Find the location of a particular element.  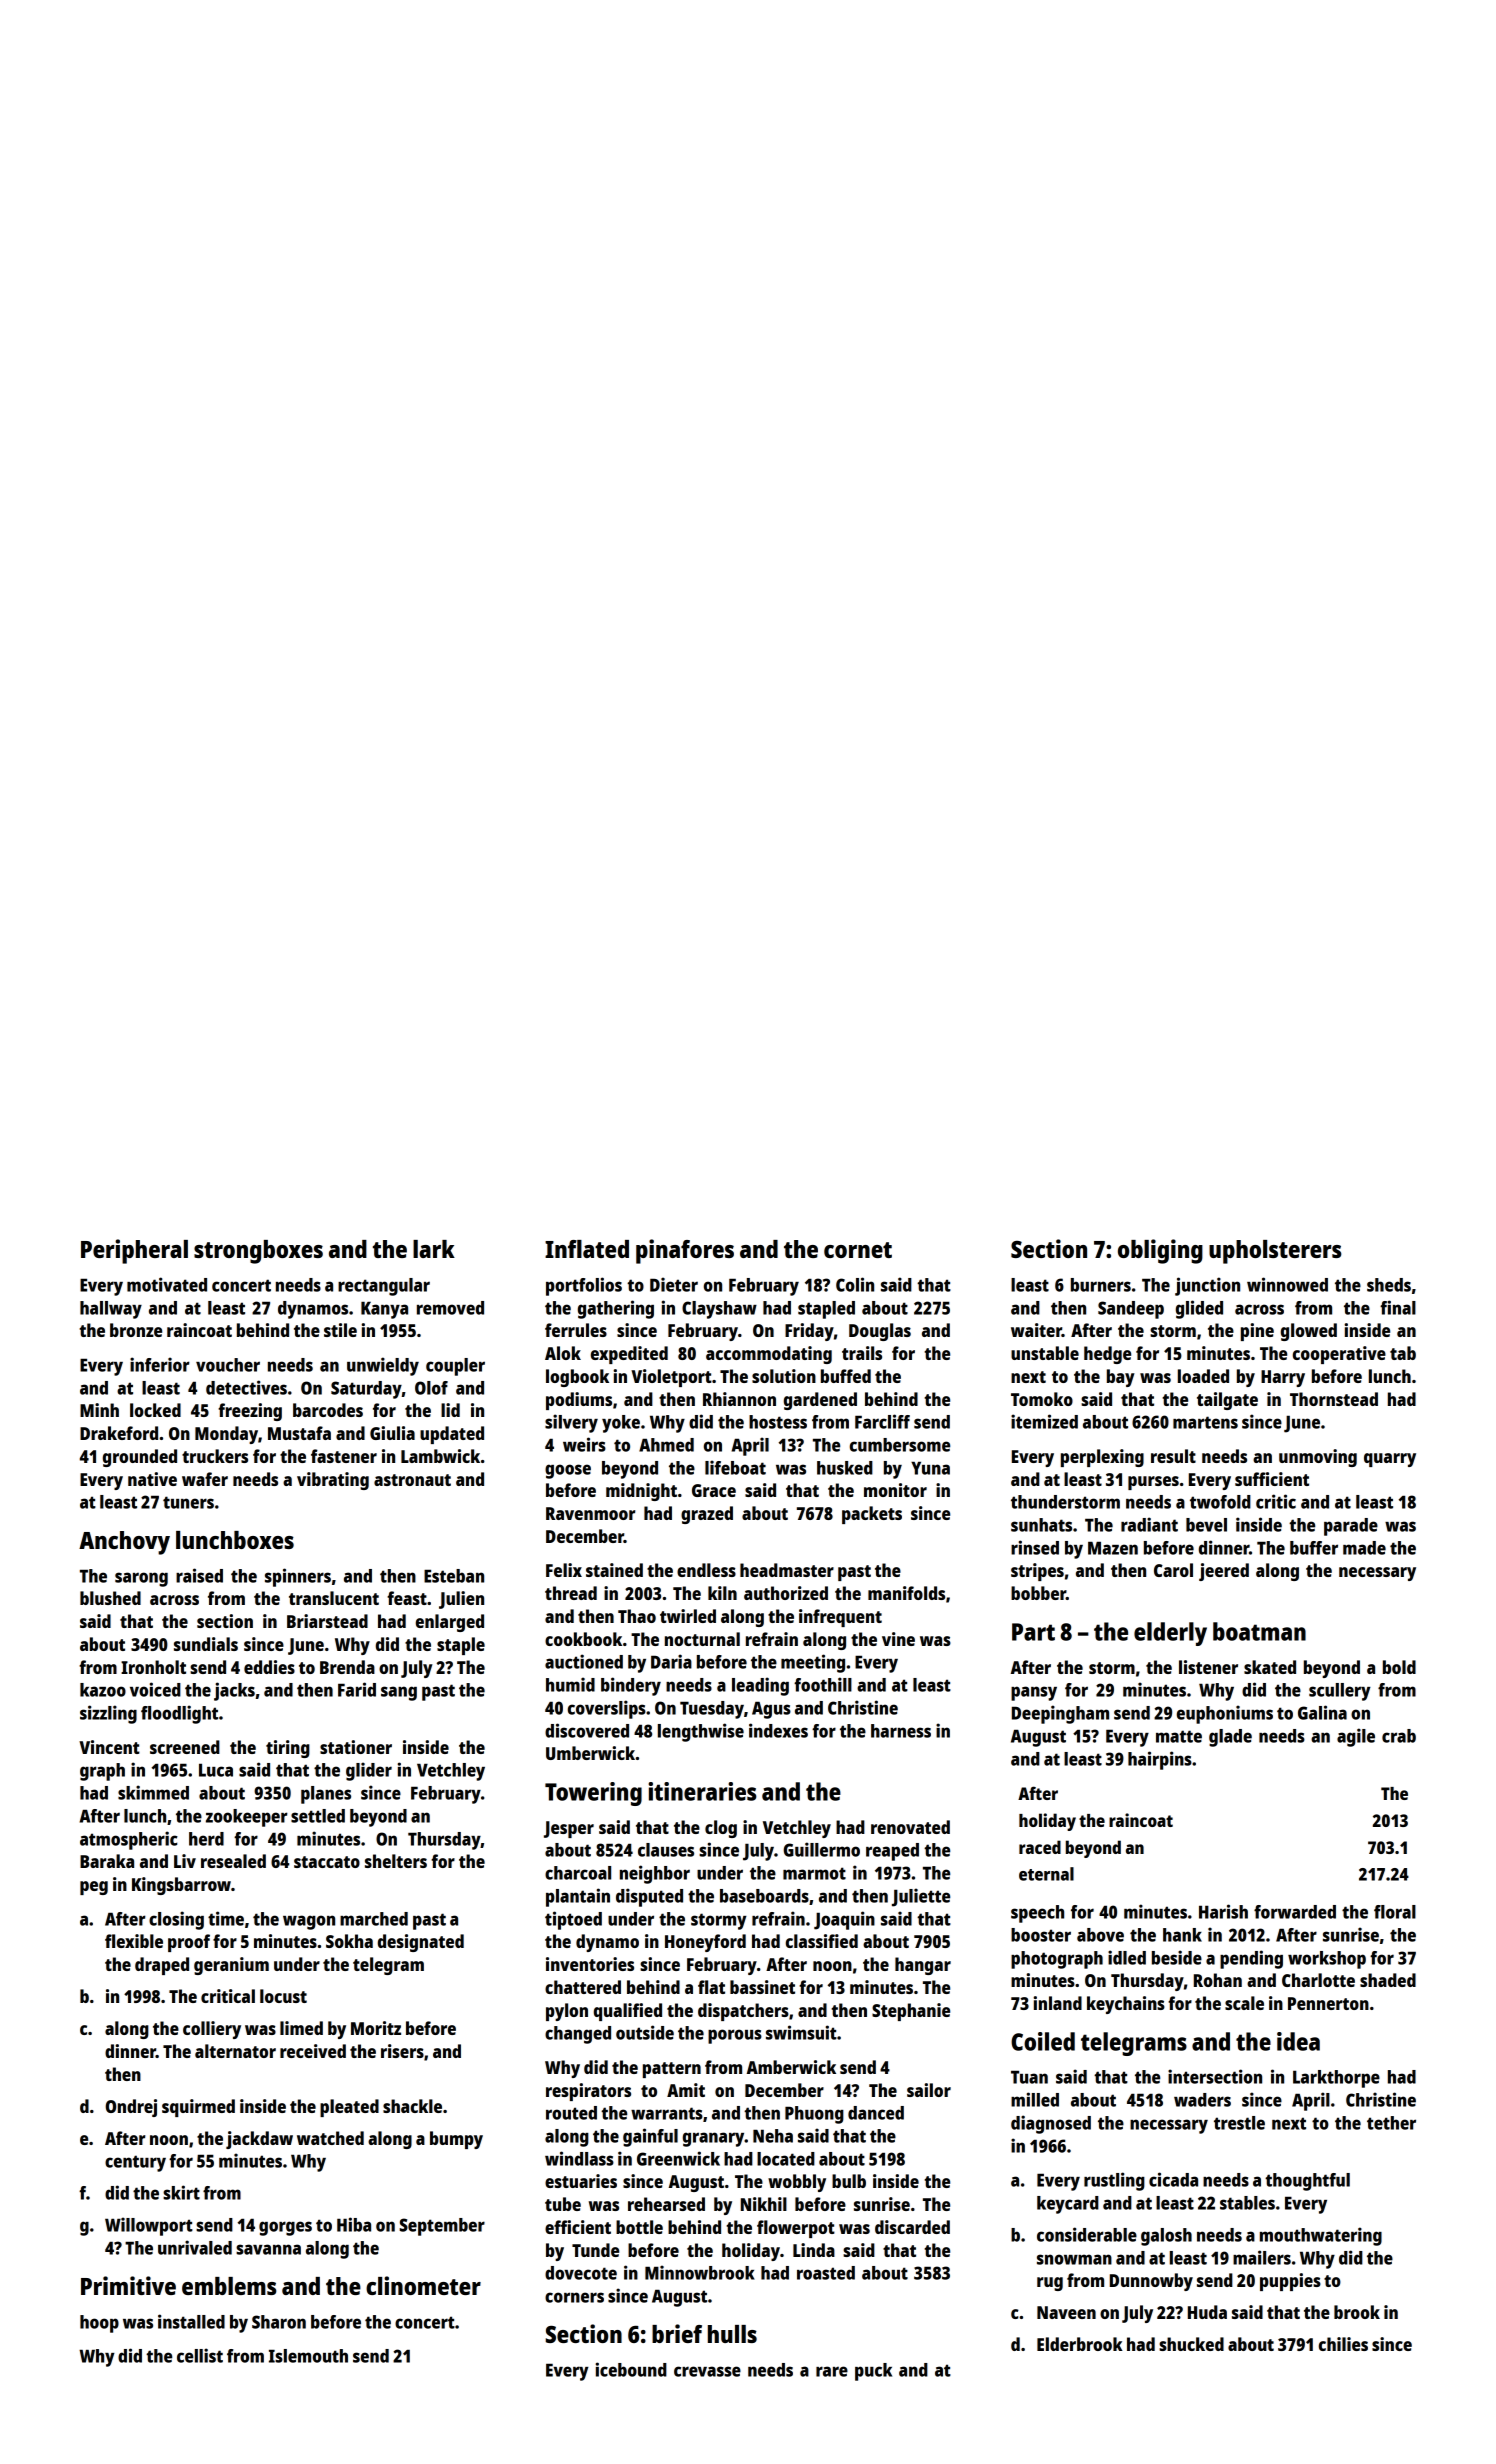

upholsterers is located at coordinates (1275, 1252).
